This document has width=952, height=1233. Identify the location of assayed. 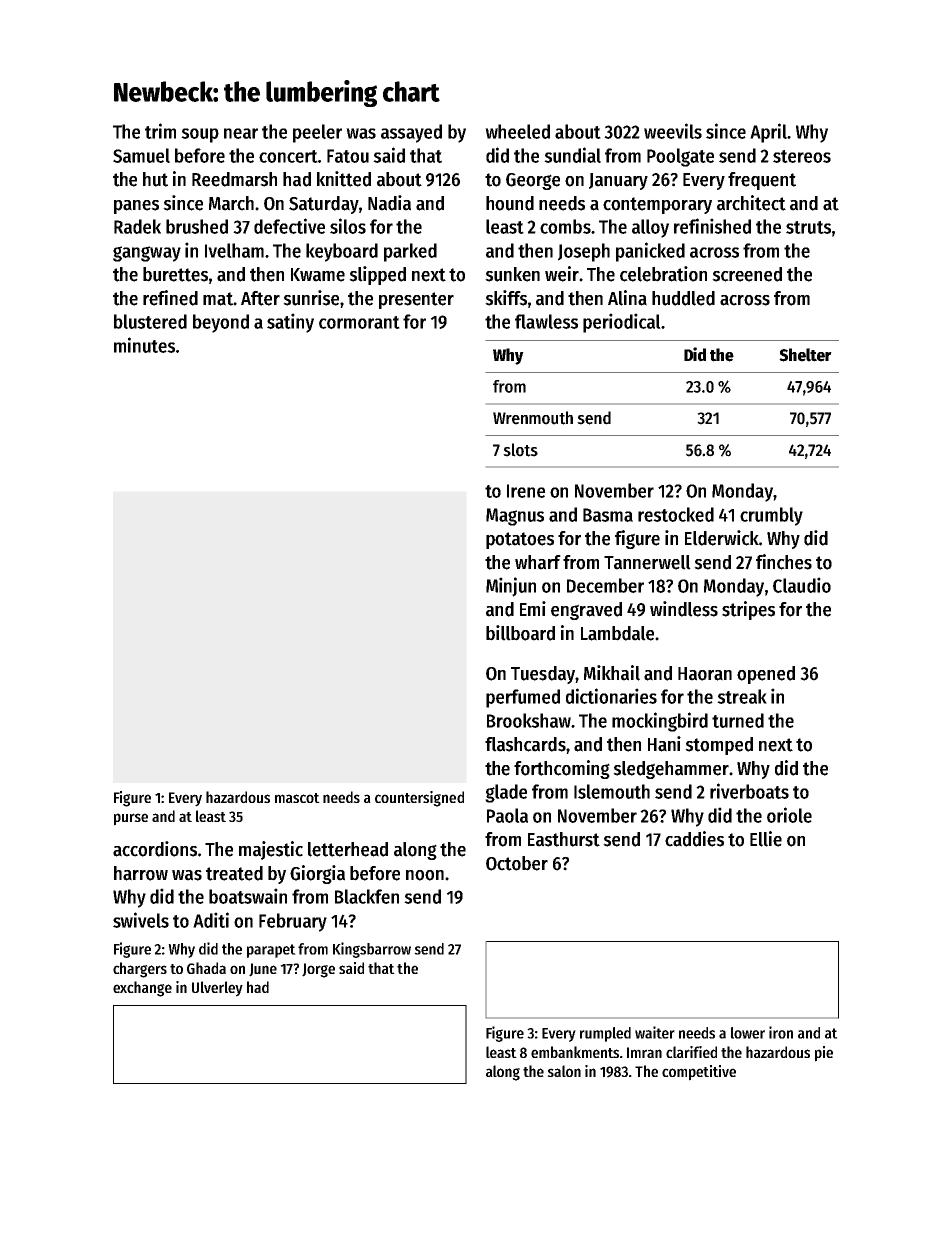
(411, 133).
